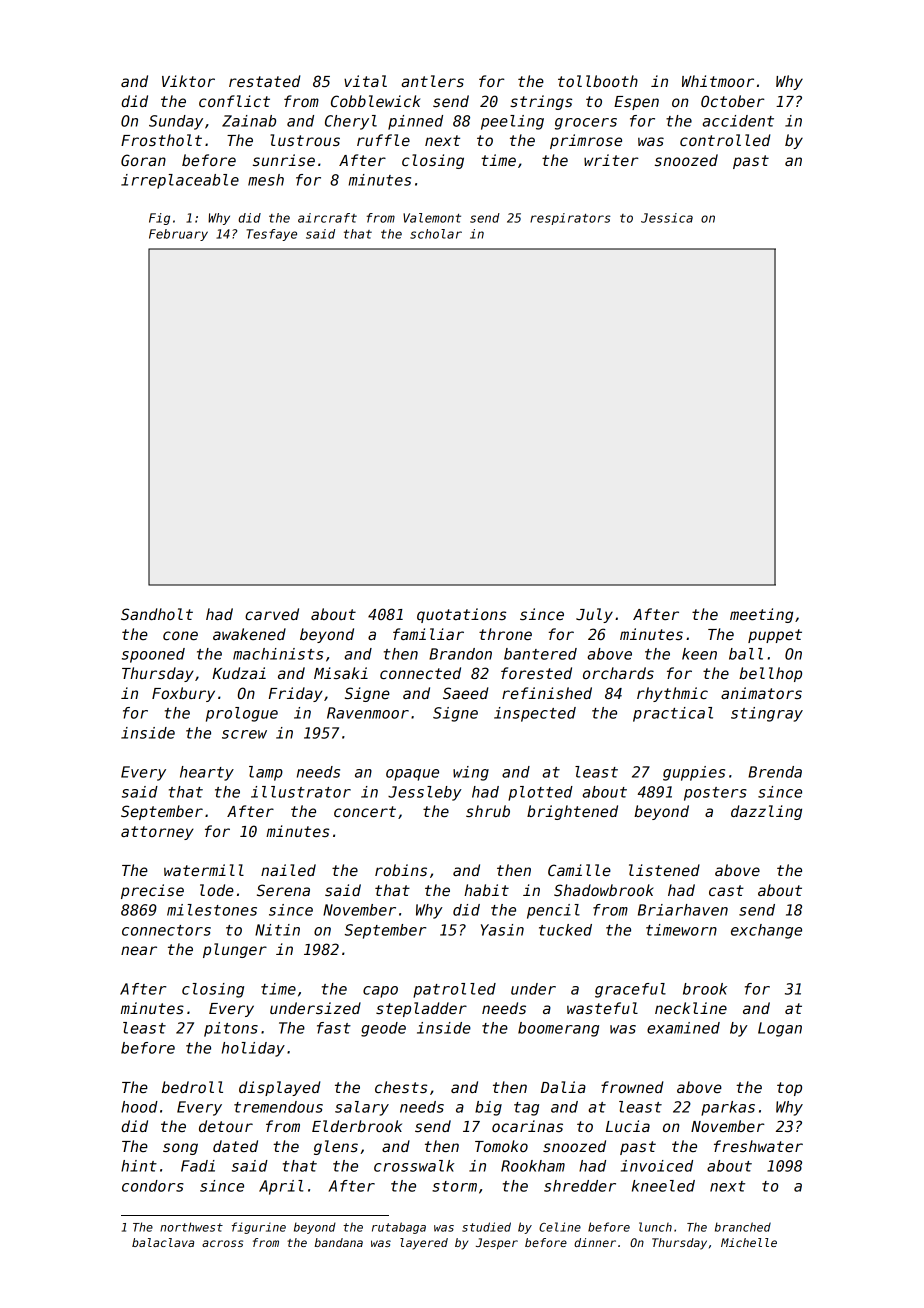  Describe the element at coordinates (598, 81) in the screenshot. I see `tollbooth` at that location.
